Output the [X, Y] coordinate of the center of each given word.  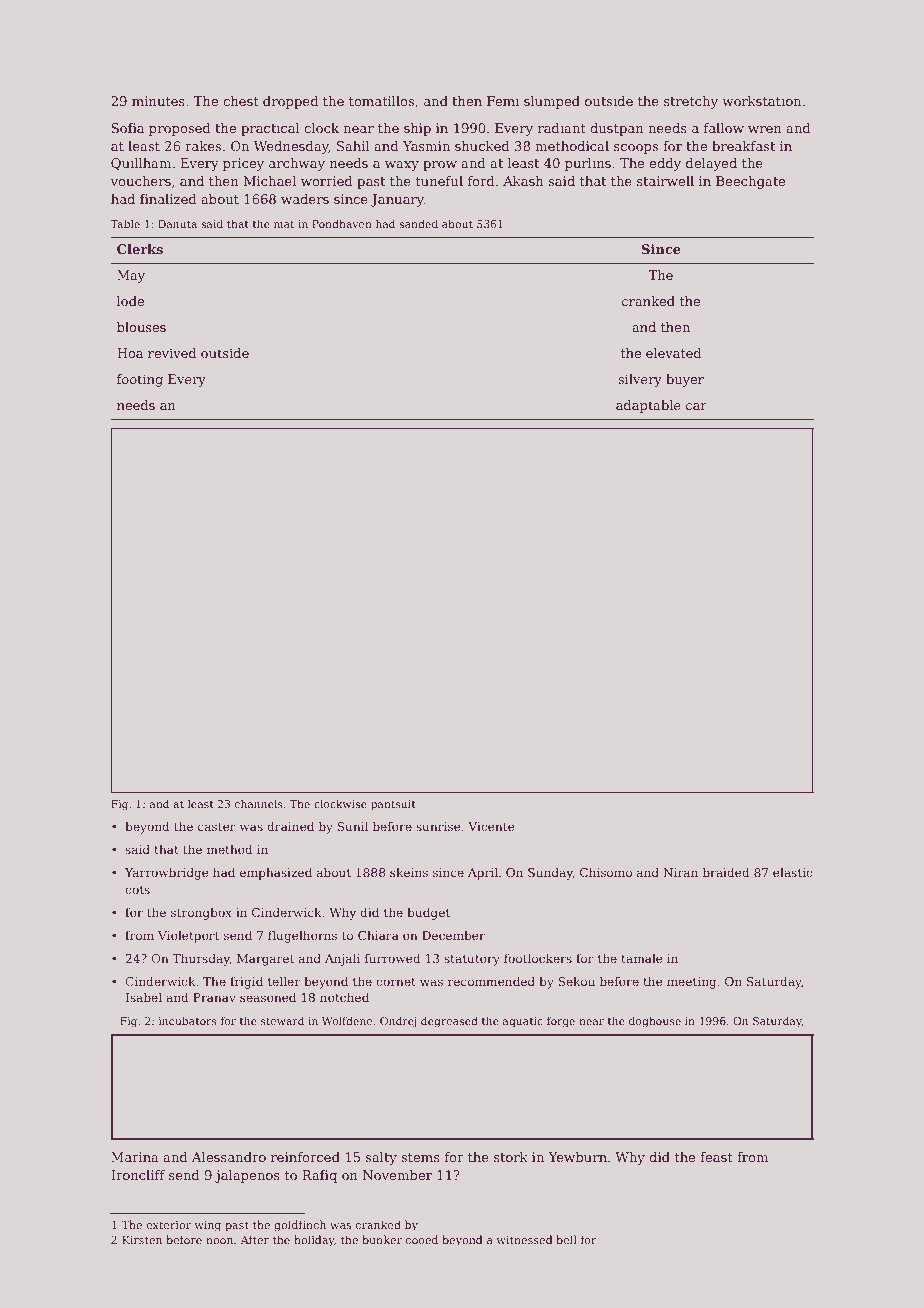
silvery [640, 380]
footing [140, 380]
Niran [680, 872]
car [696, 406]
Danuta [177, 224]
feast [716, 1157]
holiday [314, 1241]
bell [566, 1239]
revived [172, 353]
